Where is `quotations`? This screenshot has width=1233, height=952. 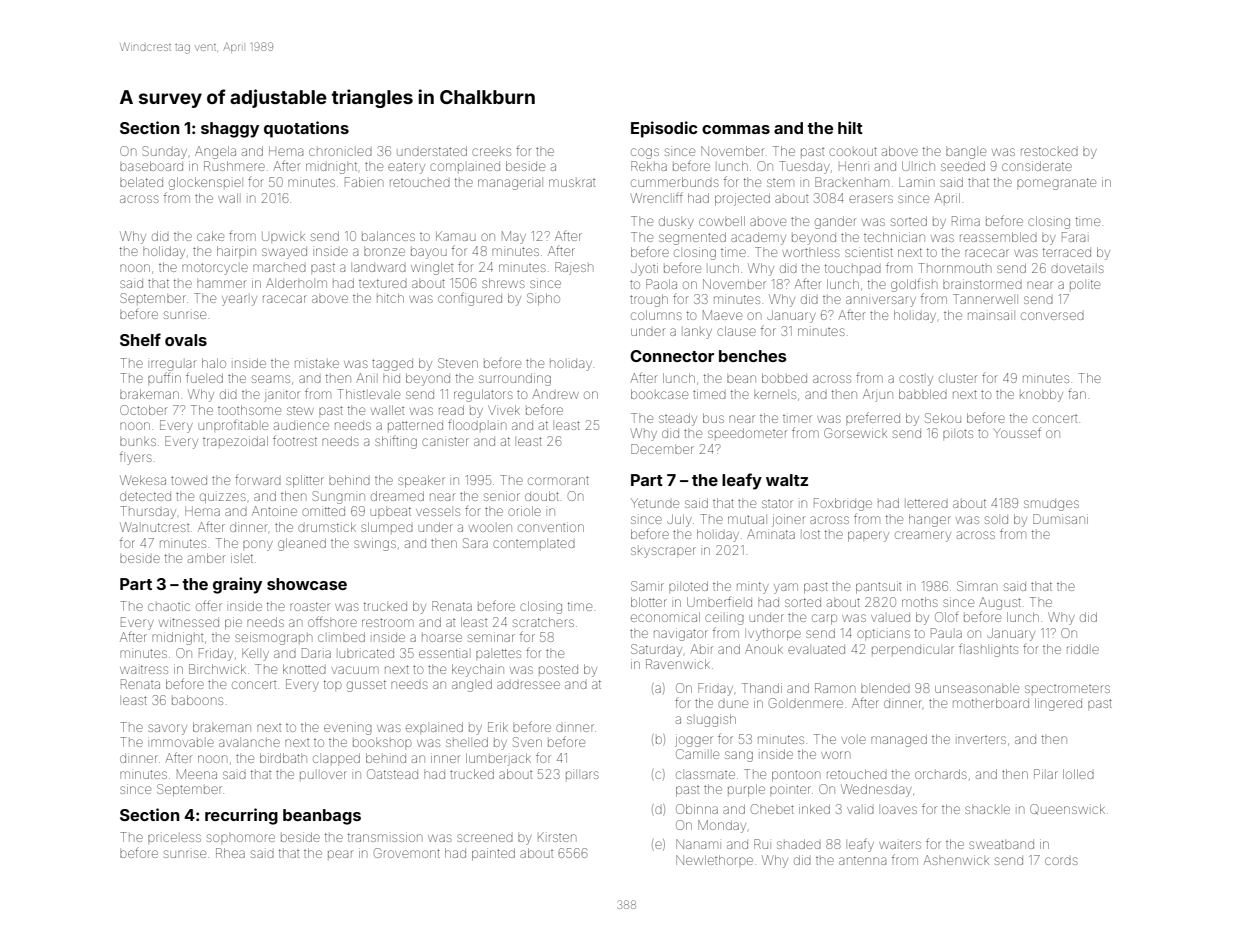
quotations is located at coordinates (306, 129).
